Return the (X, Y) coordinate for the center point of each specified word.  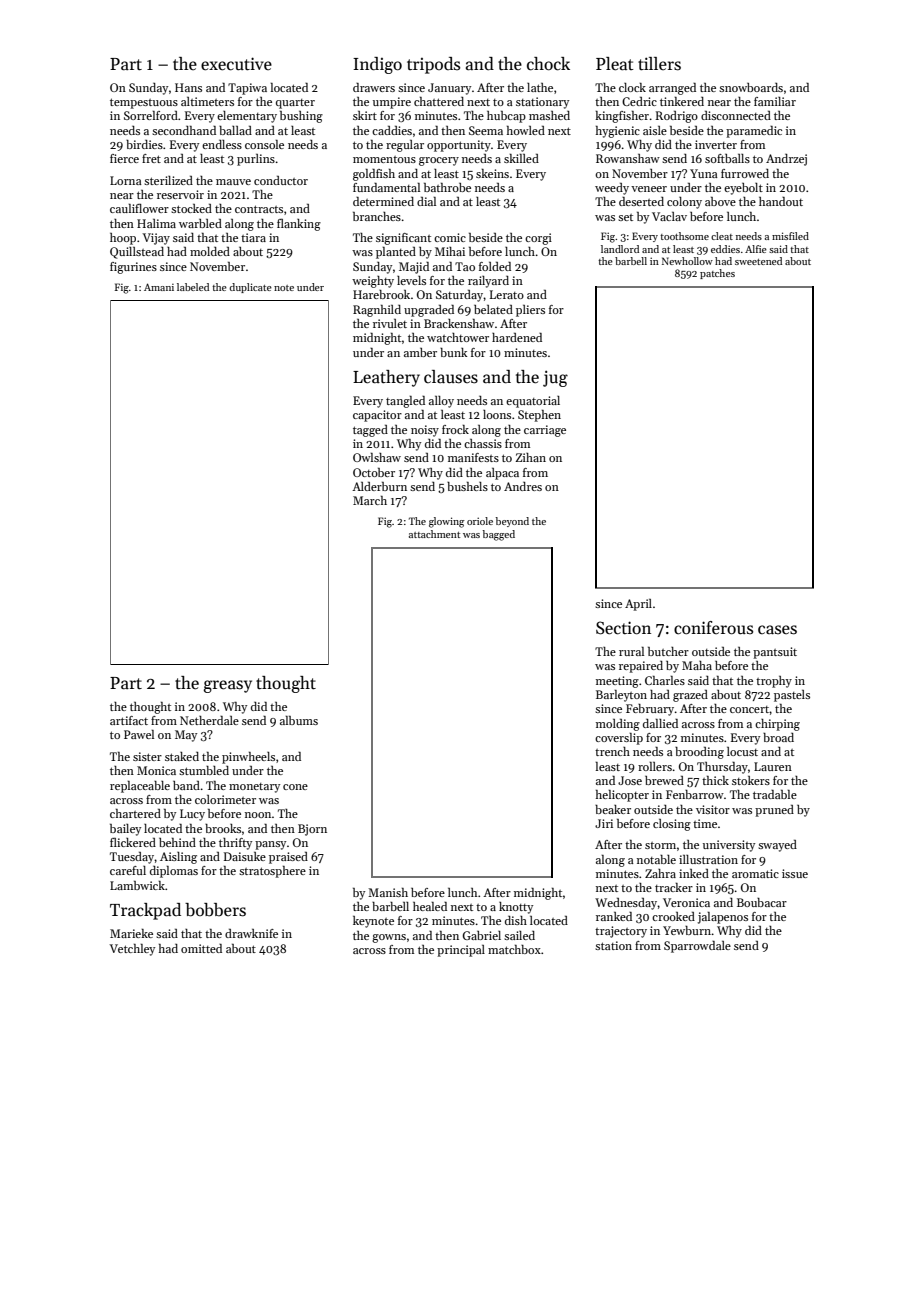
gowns (389, 938)
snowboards (751, 87)
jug (555, 378)
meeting (617, 682)
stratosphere (272, 872)
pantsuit (775, 653)
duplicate (250, 288)
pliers (530, 311)
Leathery (386, 378)
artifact (129, 720)
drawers (374, 87)
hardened (517, 337)
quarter (295, 104)
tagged (370, 431)
